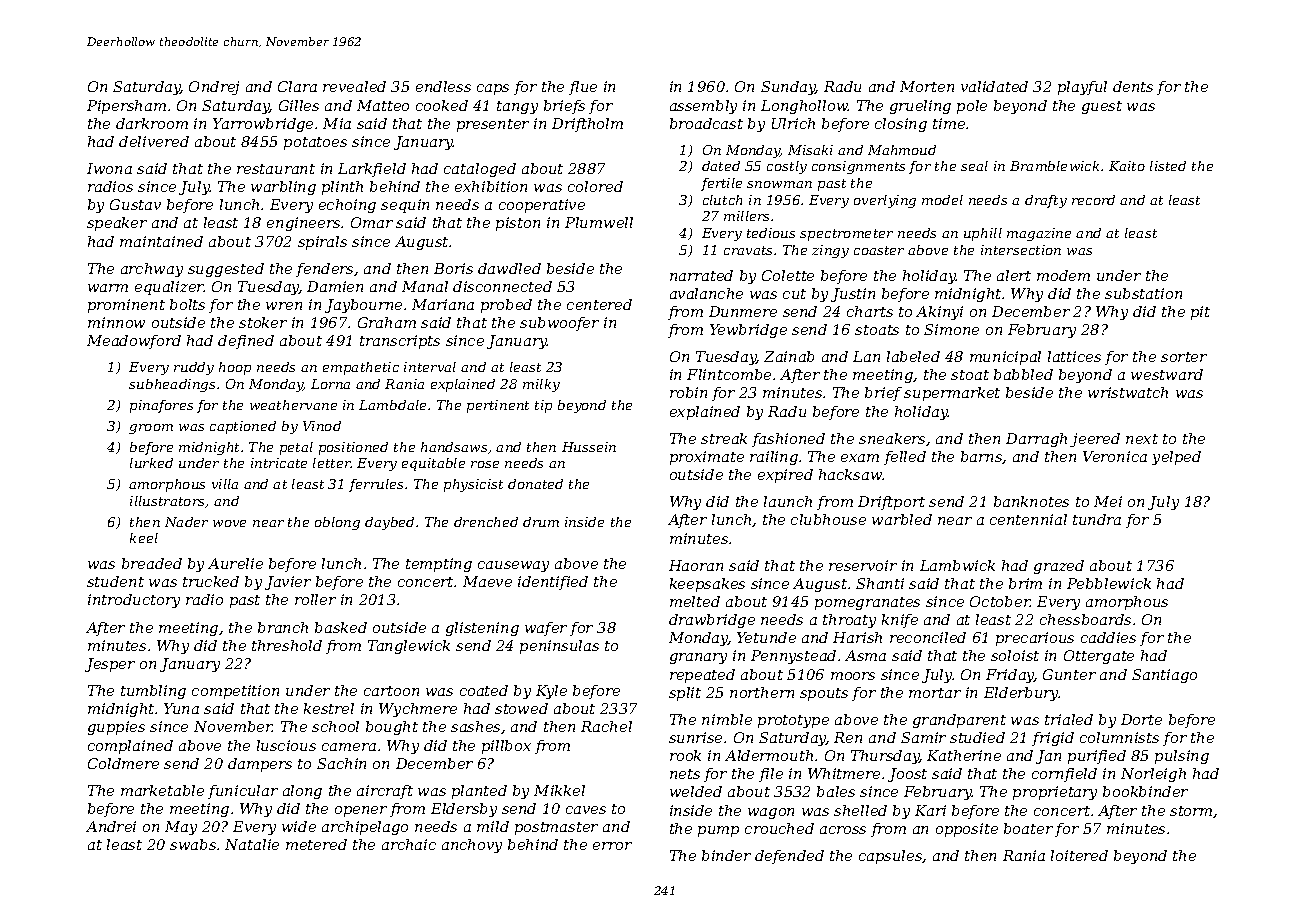  What do you see at coordinates (939, 313) in the image?
I see `Akinyi` at bounding box center [939, 313].
